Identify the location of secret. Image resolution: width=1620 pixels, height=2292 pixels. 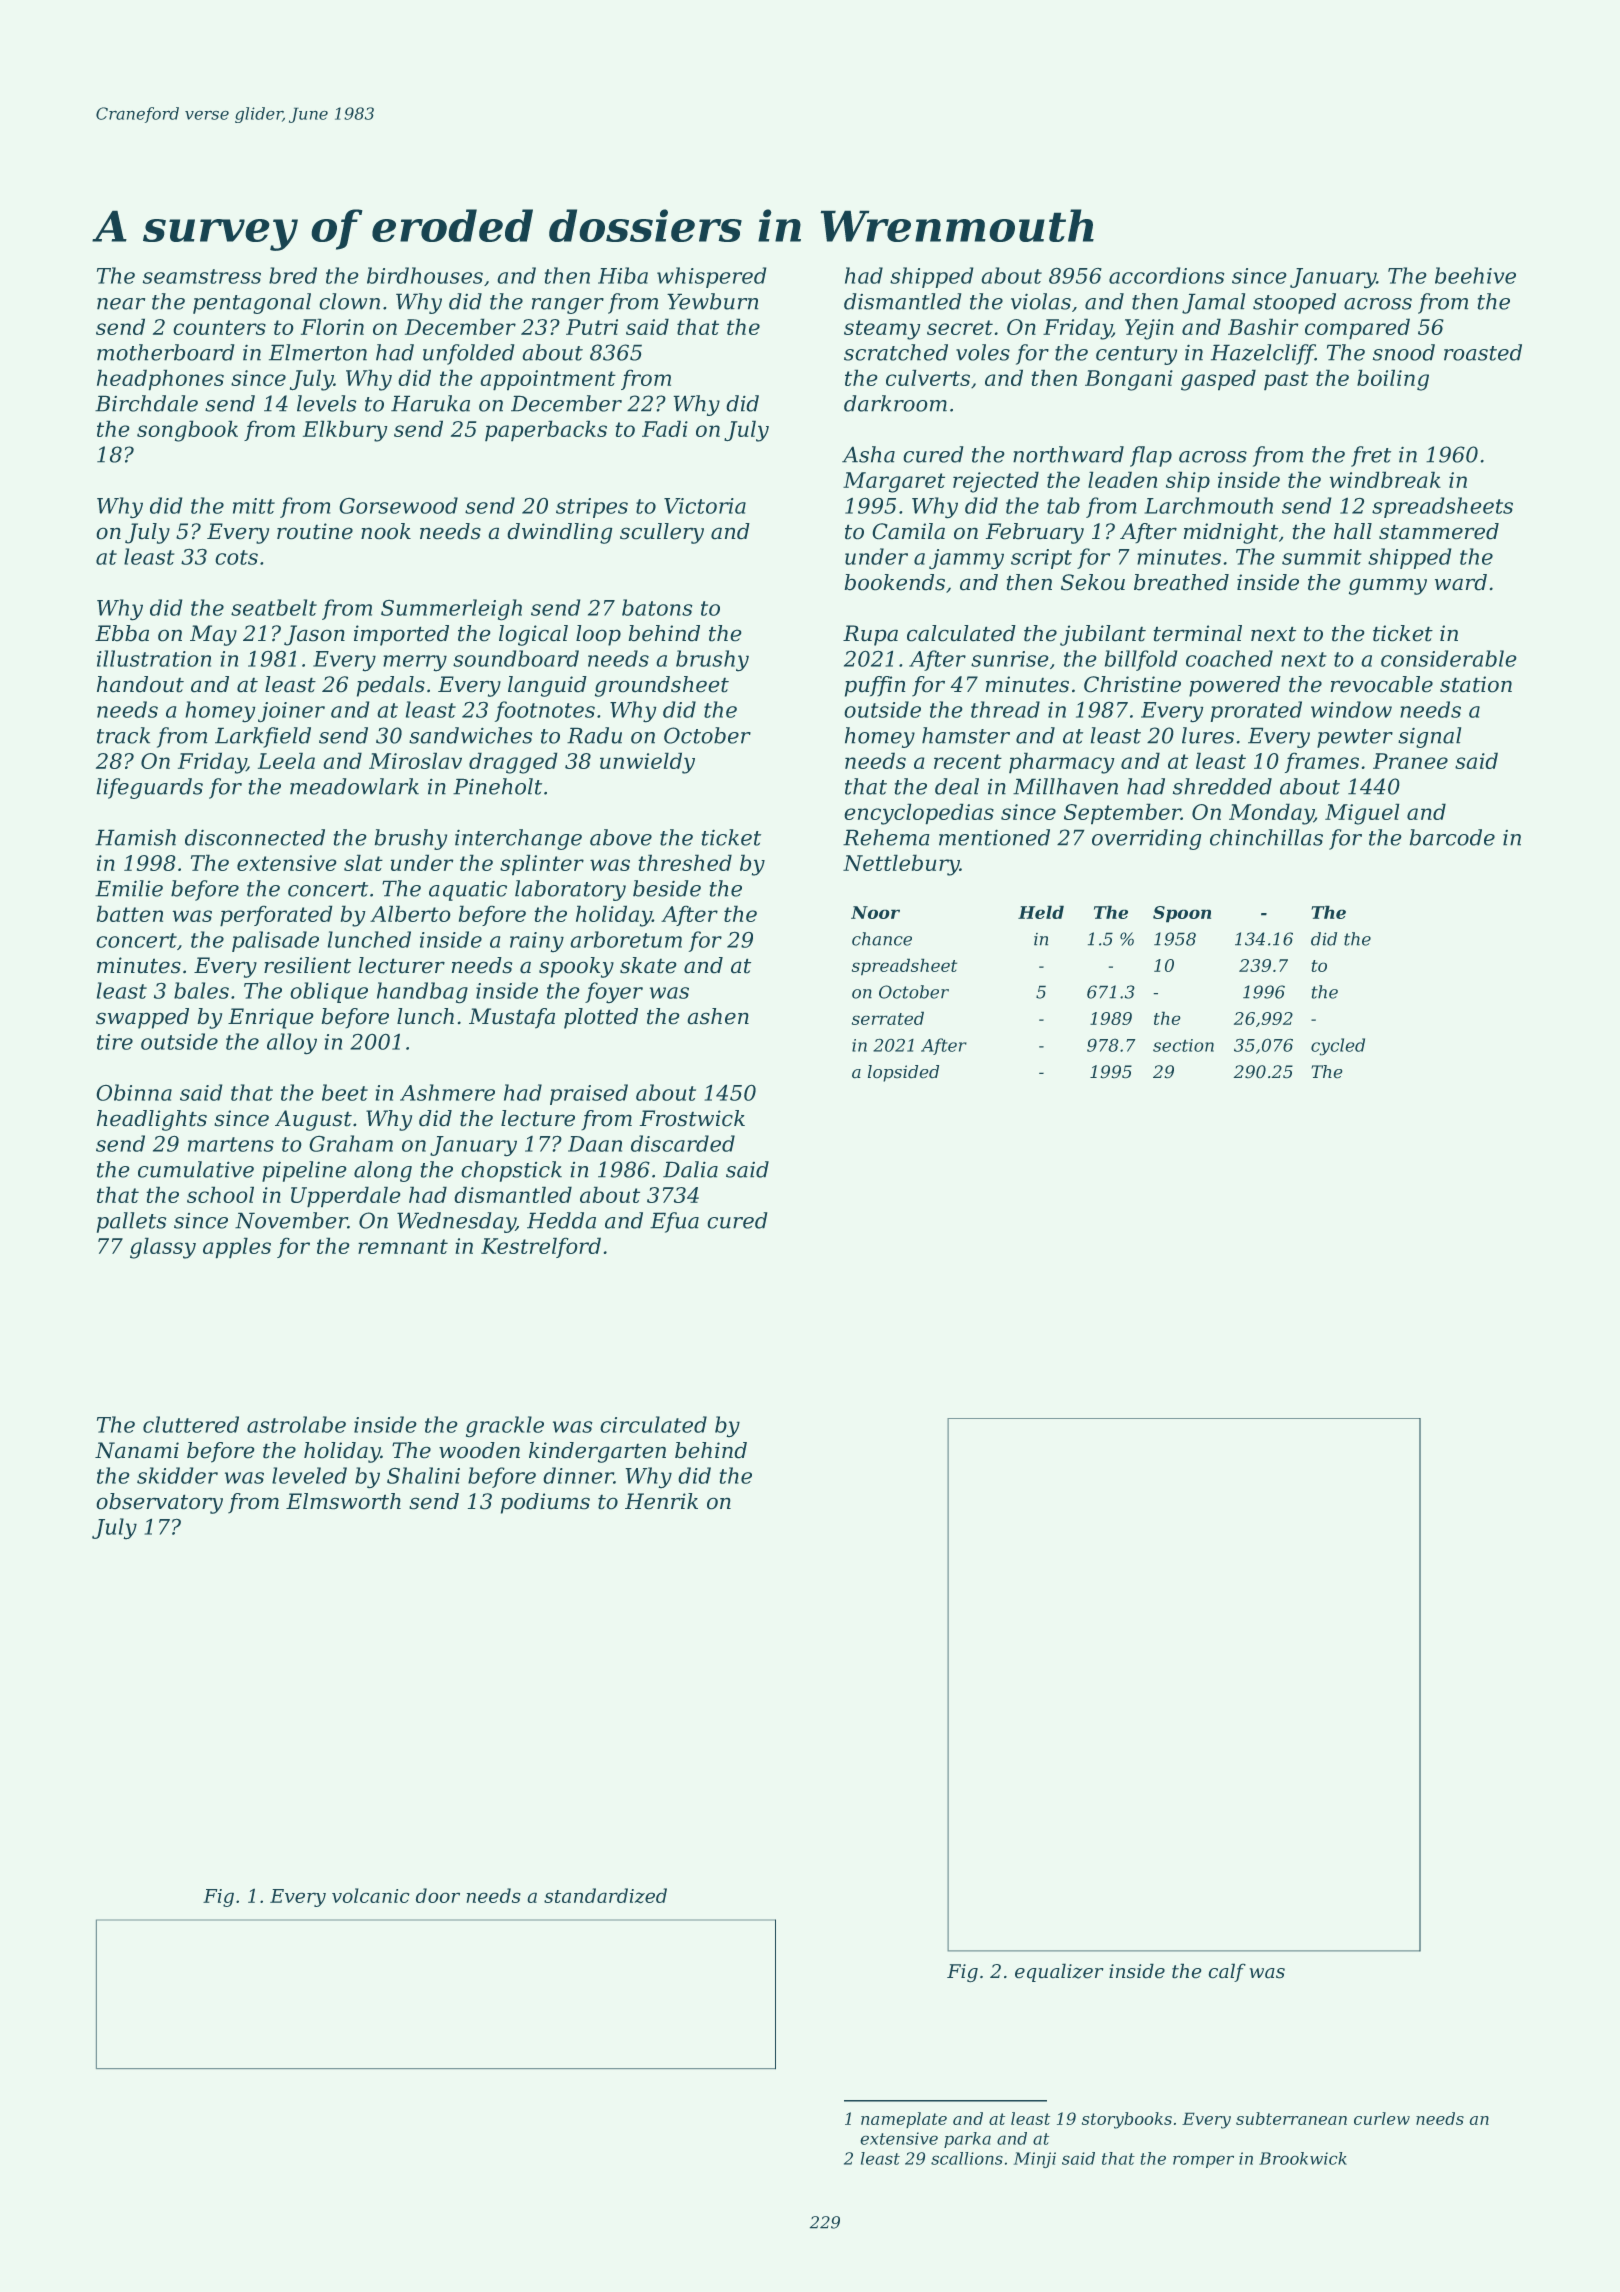
(960, 327).
